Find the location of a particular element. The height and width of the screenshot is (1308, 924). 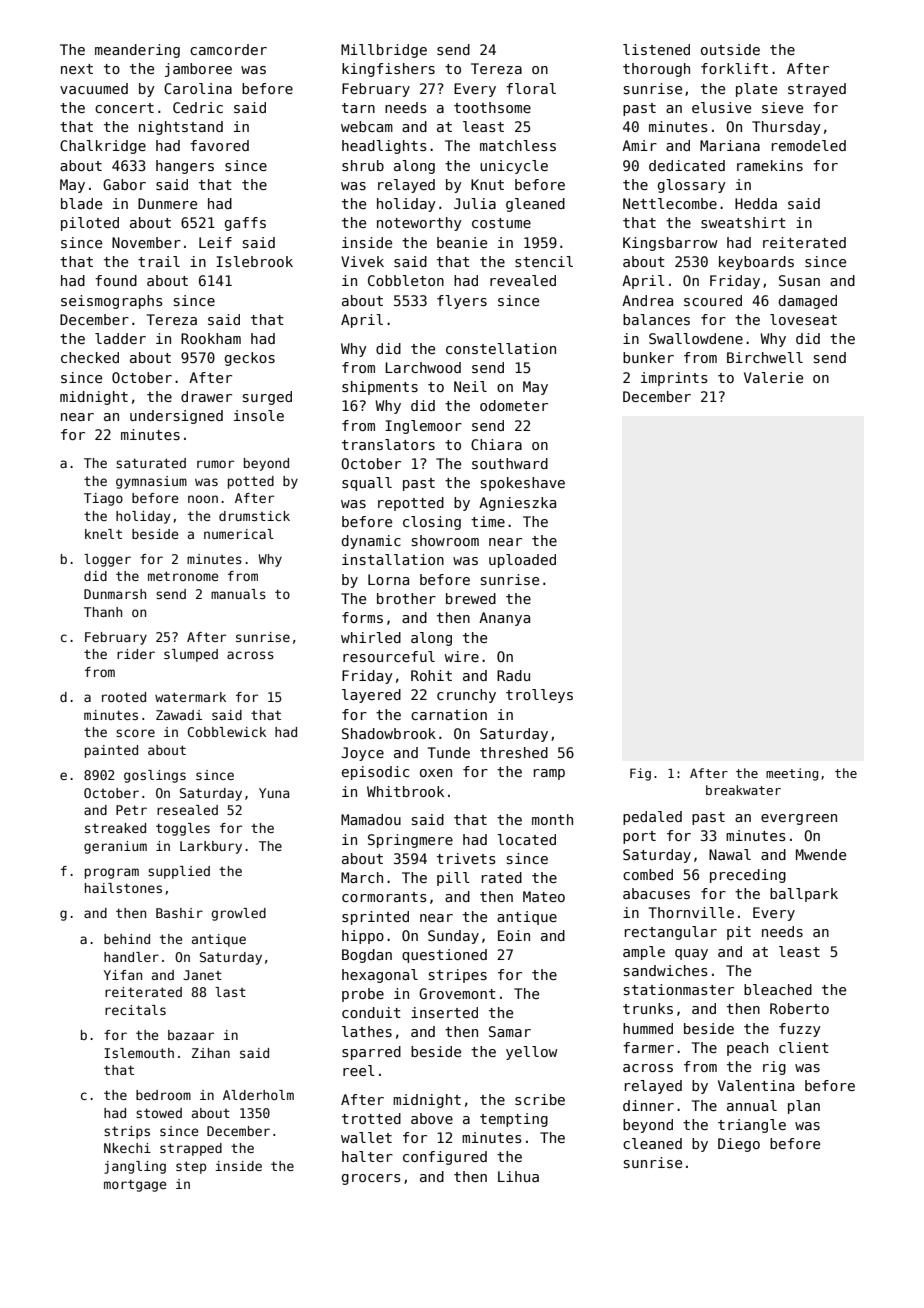

favored is located at coordinates (219, 145).
